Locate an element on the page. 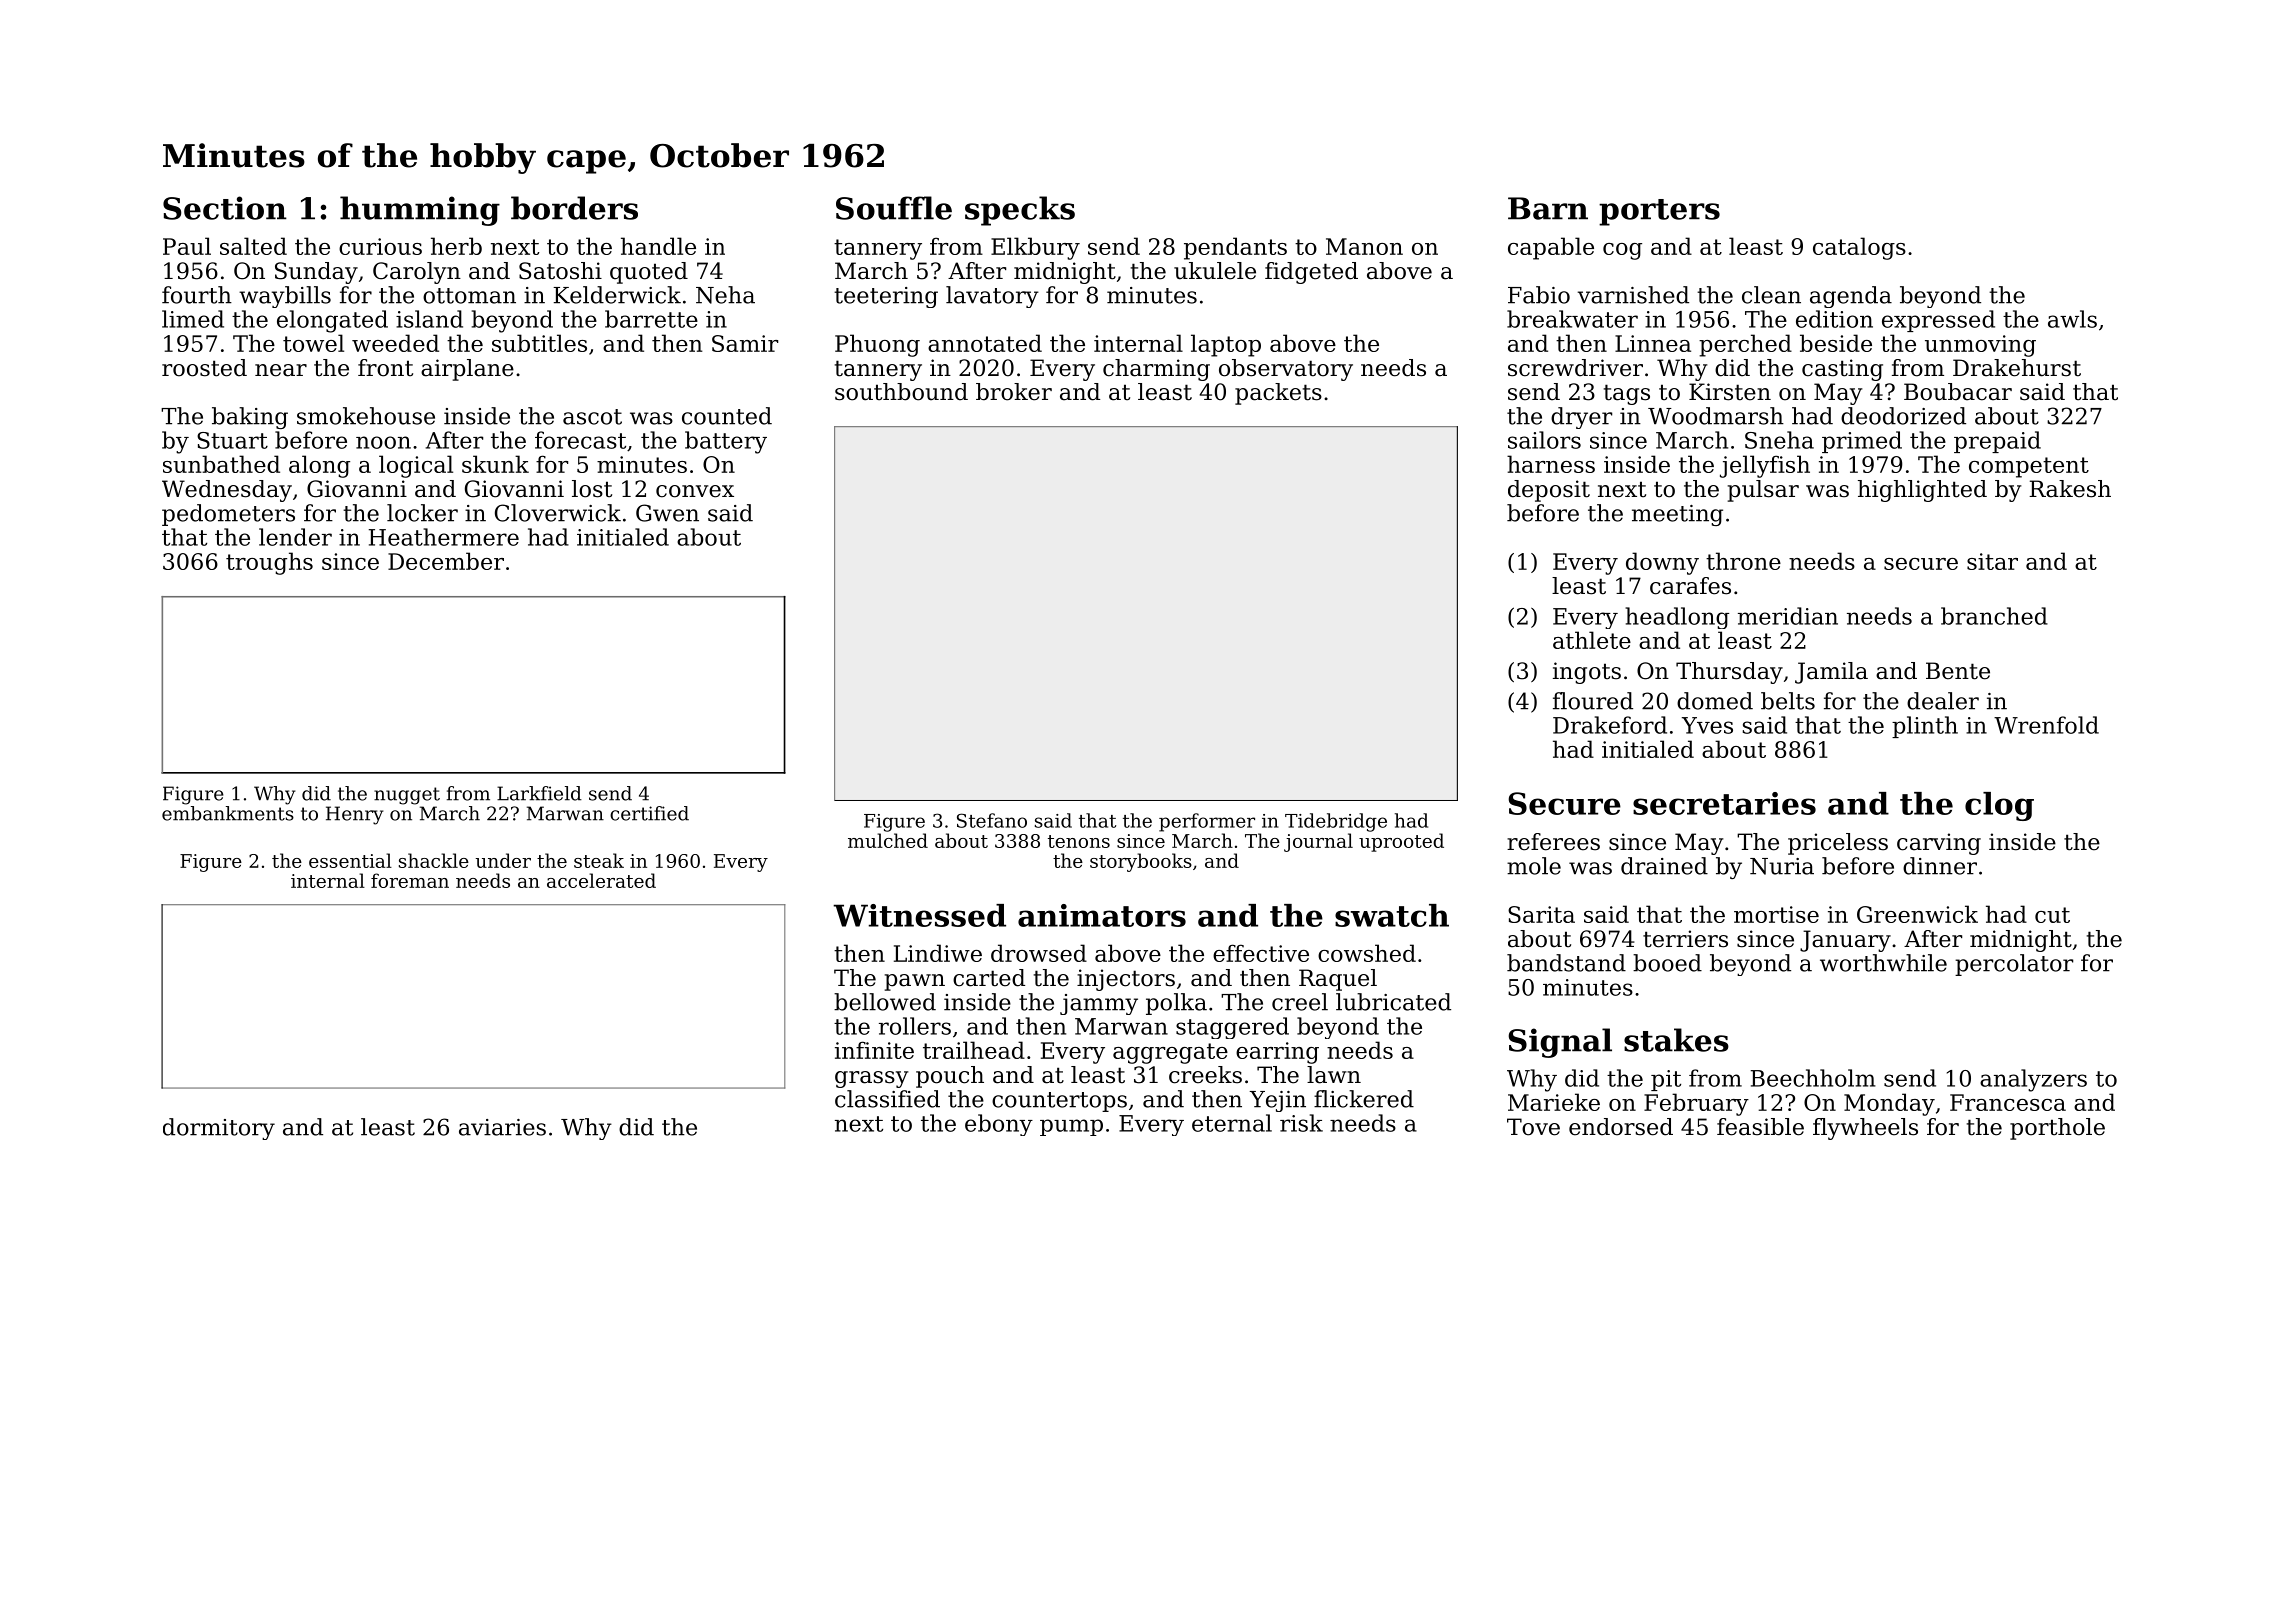  carving is located at coordinates (1939, 844).
